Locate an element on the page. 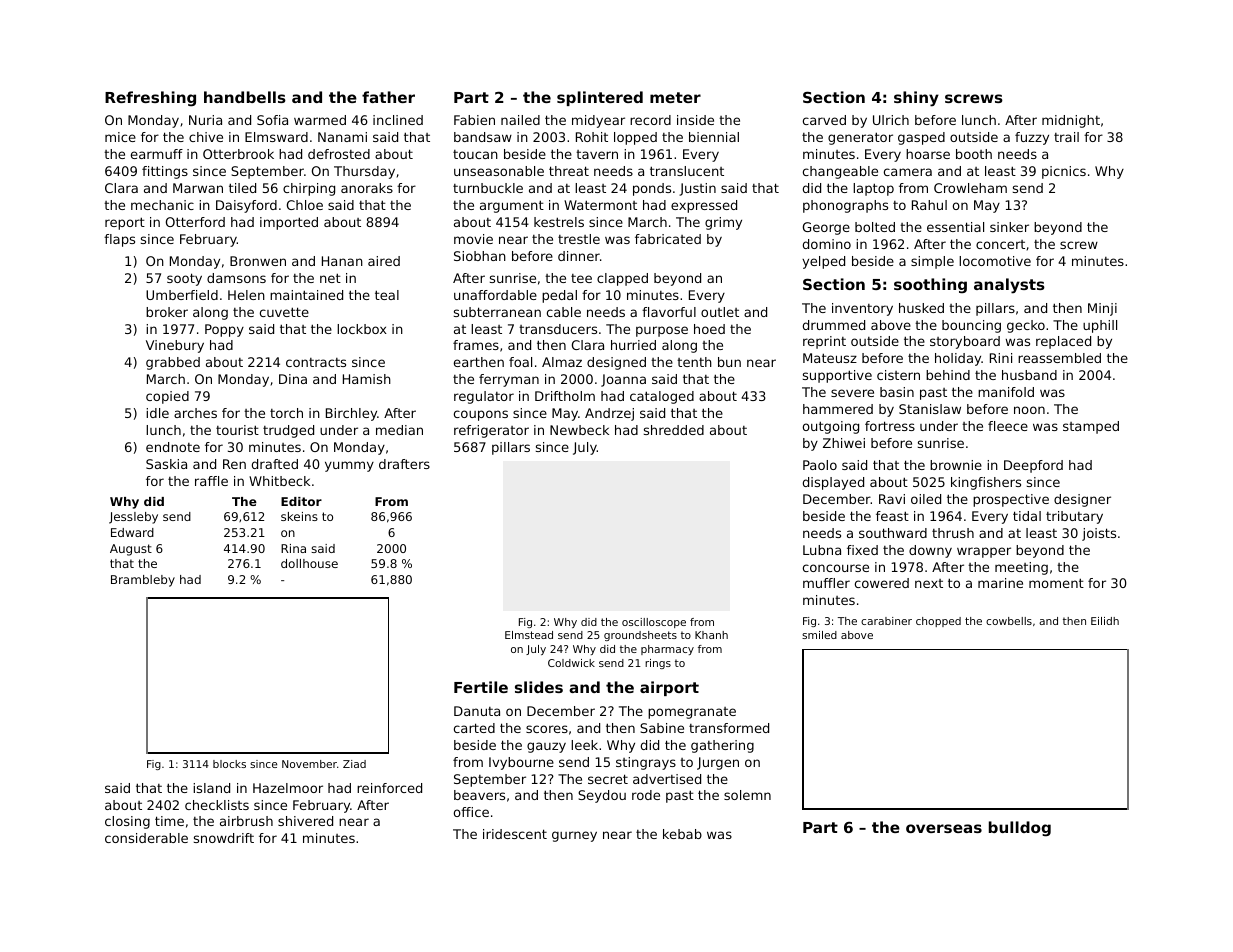  handbells is located at coordinates (245, 97).
